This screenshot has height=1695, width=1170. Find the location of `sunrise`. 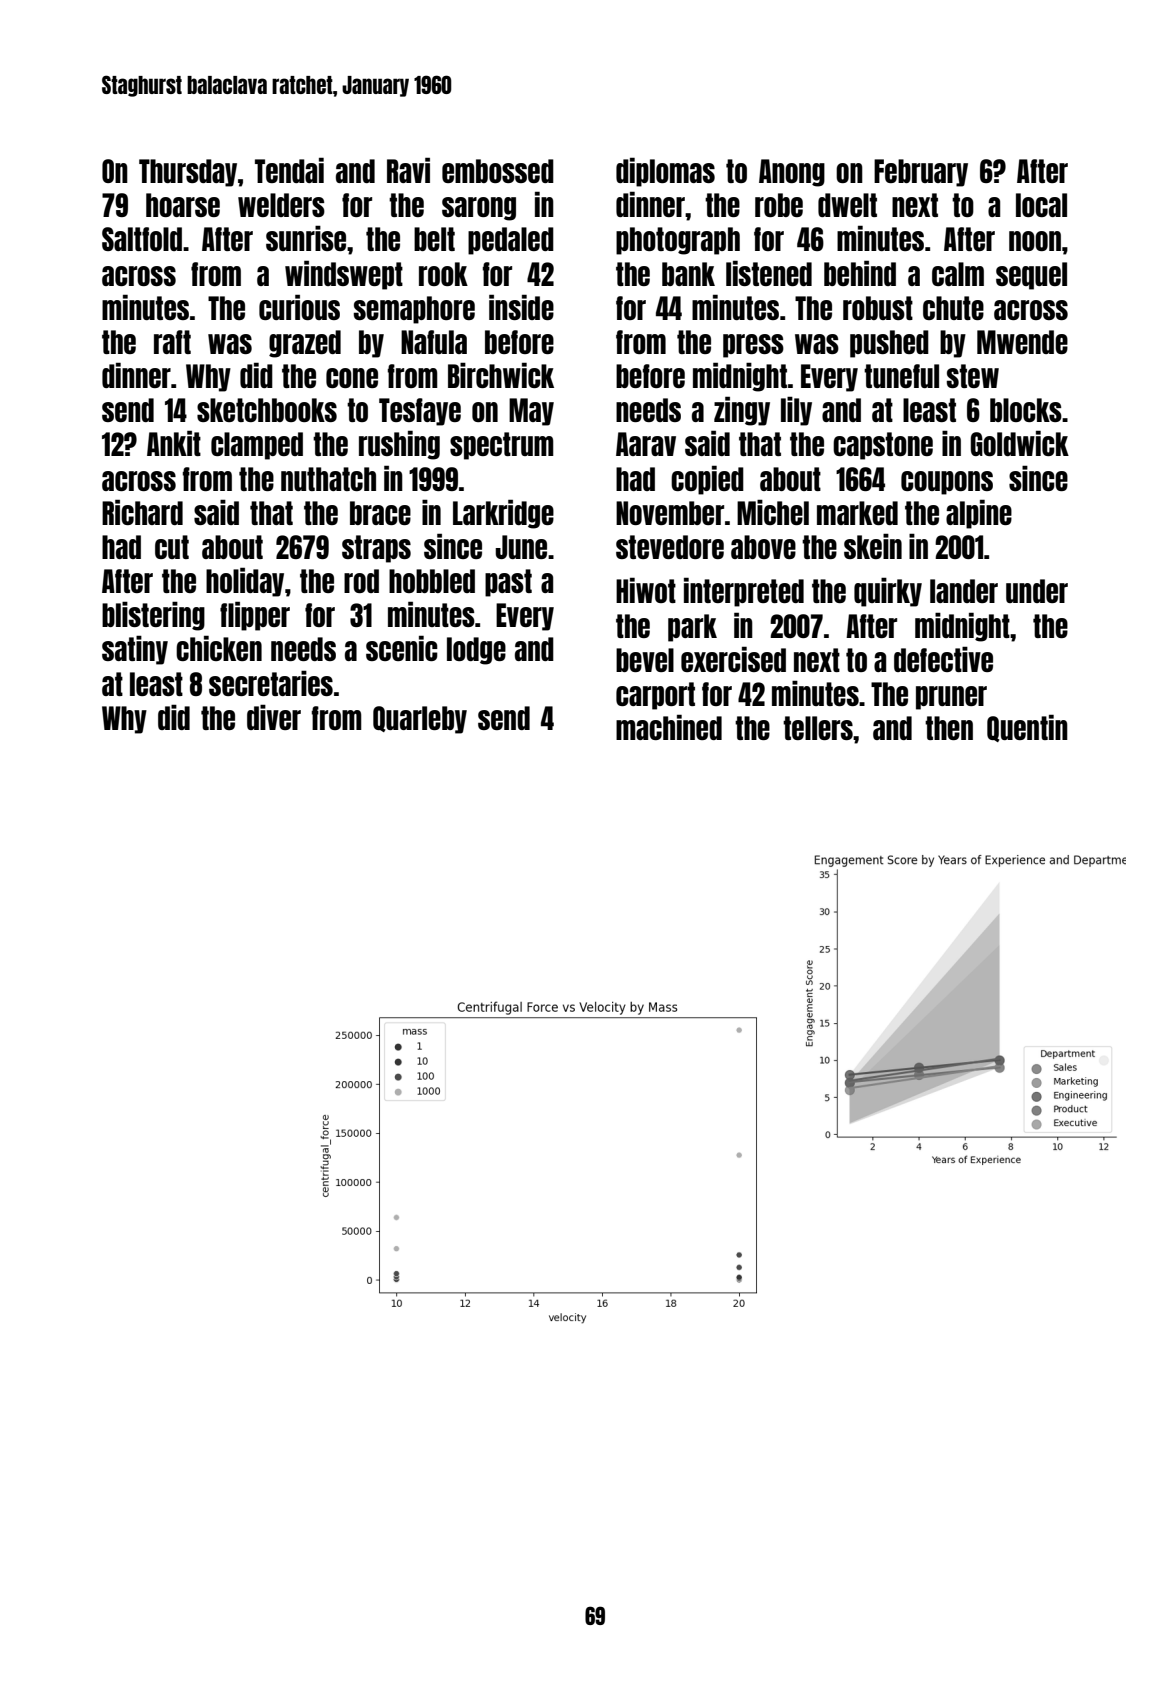

sunrise is located at coordinates (306, 238).
